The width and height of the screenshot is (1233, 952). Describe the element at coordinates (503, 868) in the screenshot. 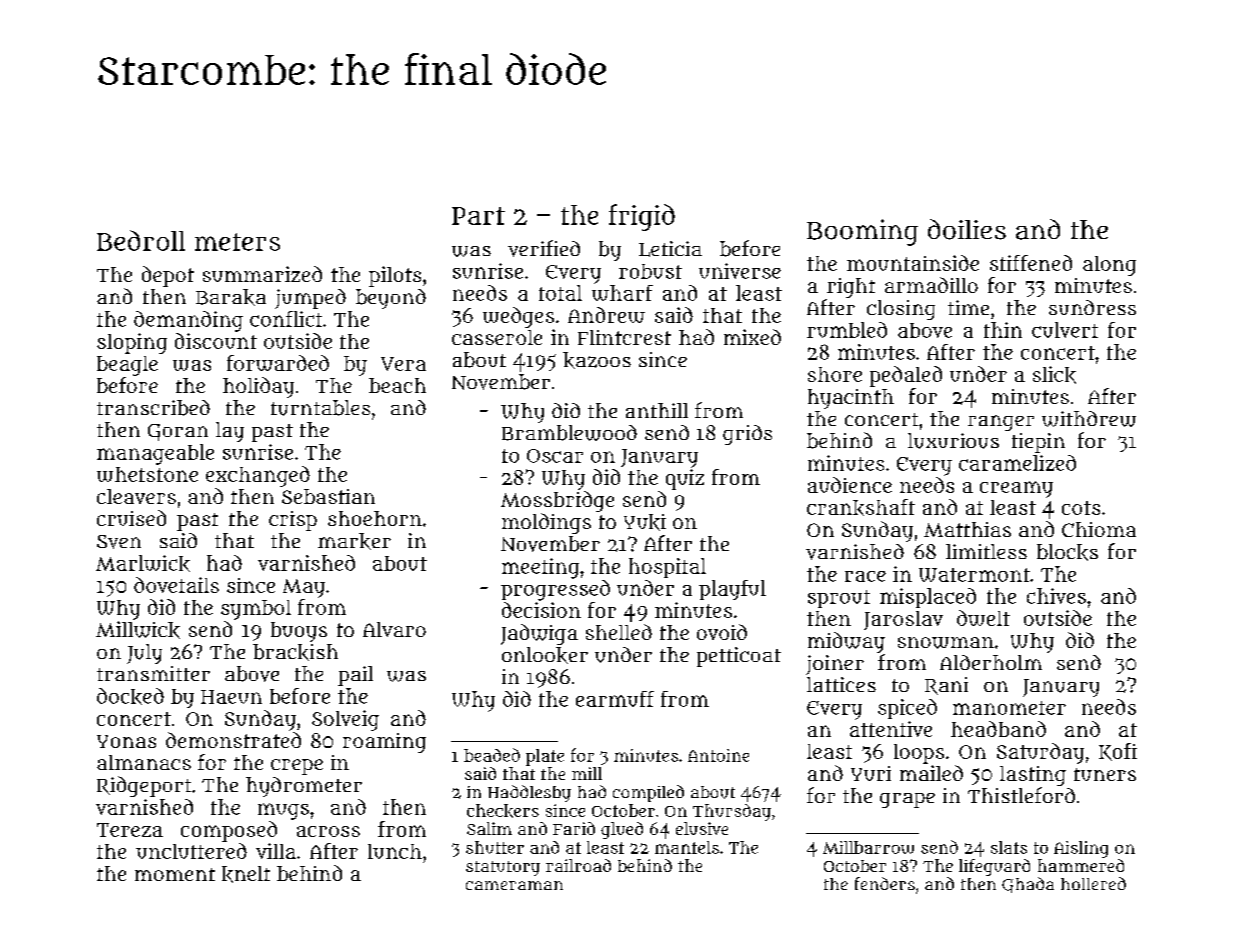

I see `statutory` at that location.
